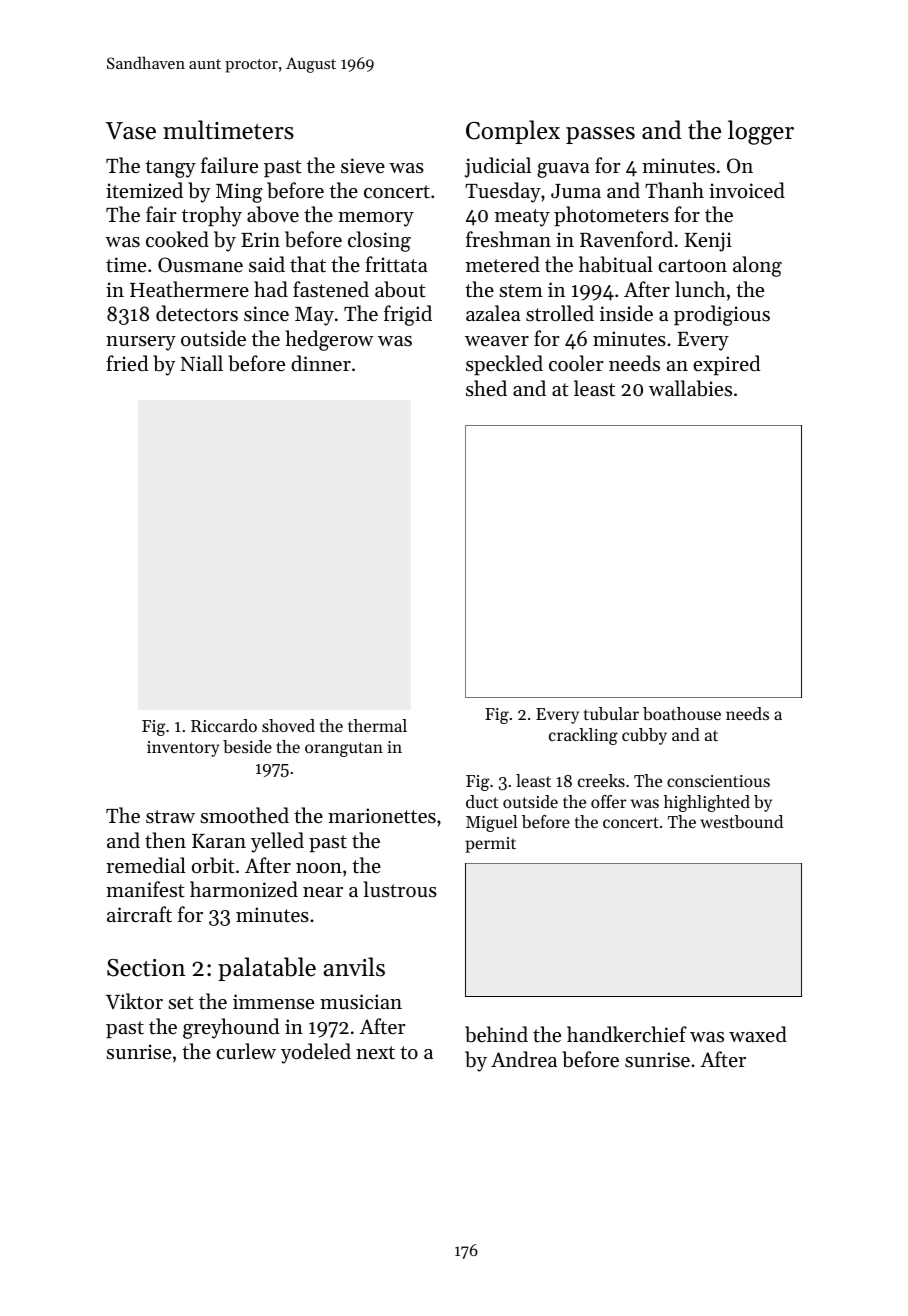 Image resolution: width=908 pixels, height=1316 pixels. What do you see at coordinates (246, 1051) in the screenshot?
I see `curlew` at bounding box center [246, 1051].
